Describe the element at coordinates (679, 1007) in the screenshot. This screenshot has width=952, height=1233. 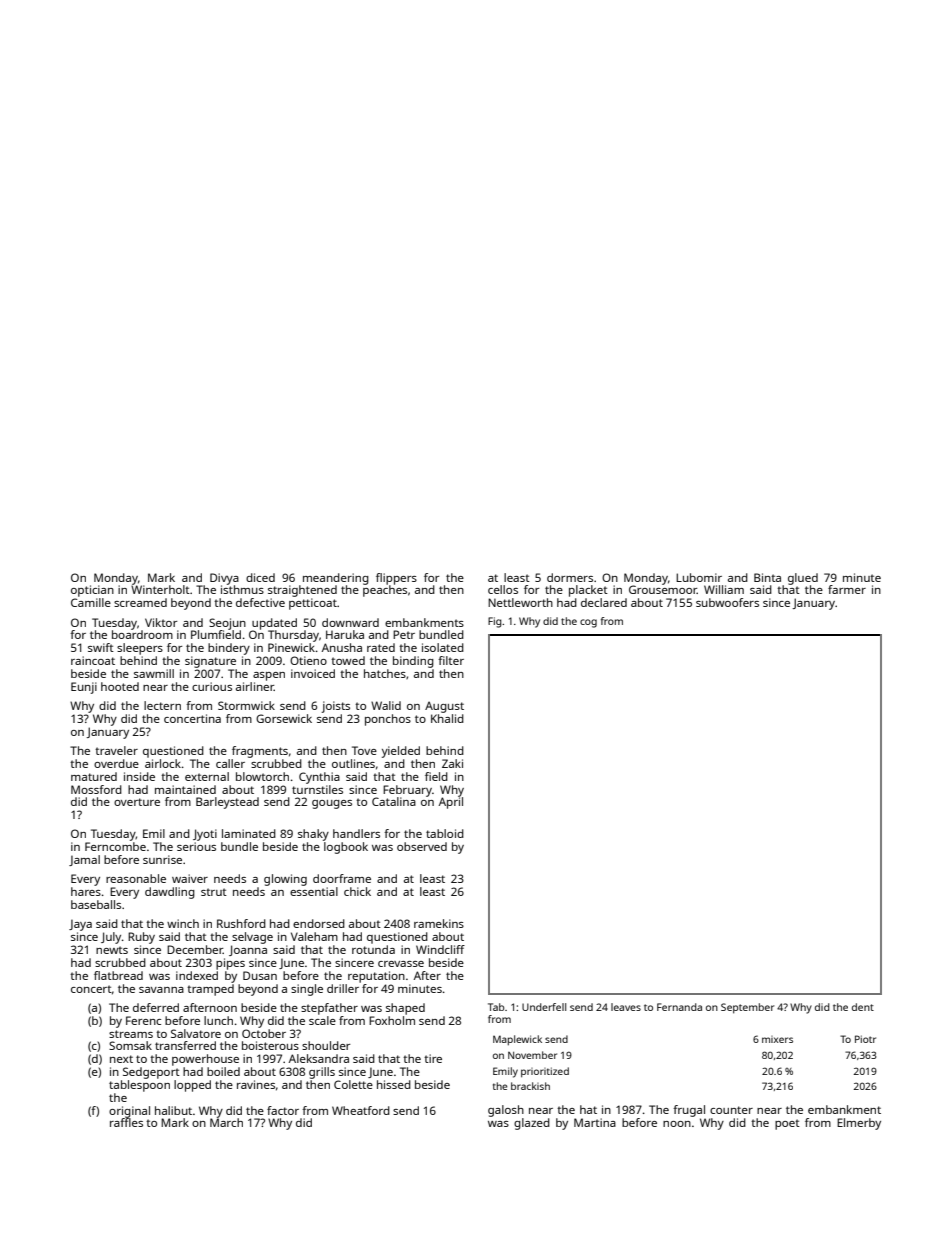
I see `Fernanda` at that location.
